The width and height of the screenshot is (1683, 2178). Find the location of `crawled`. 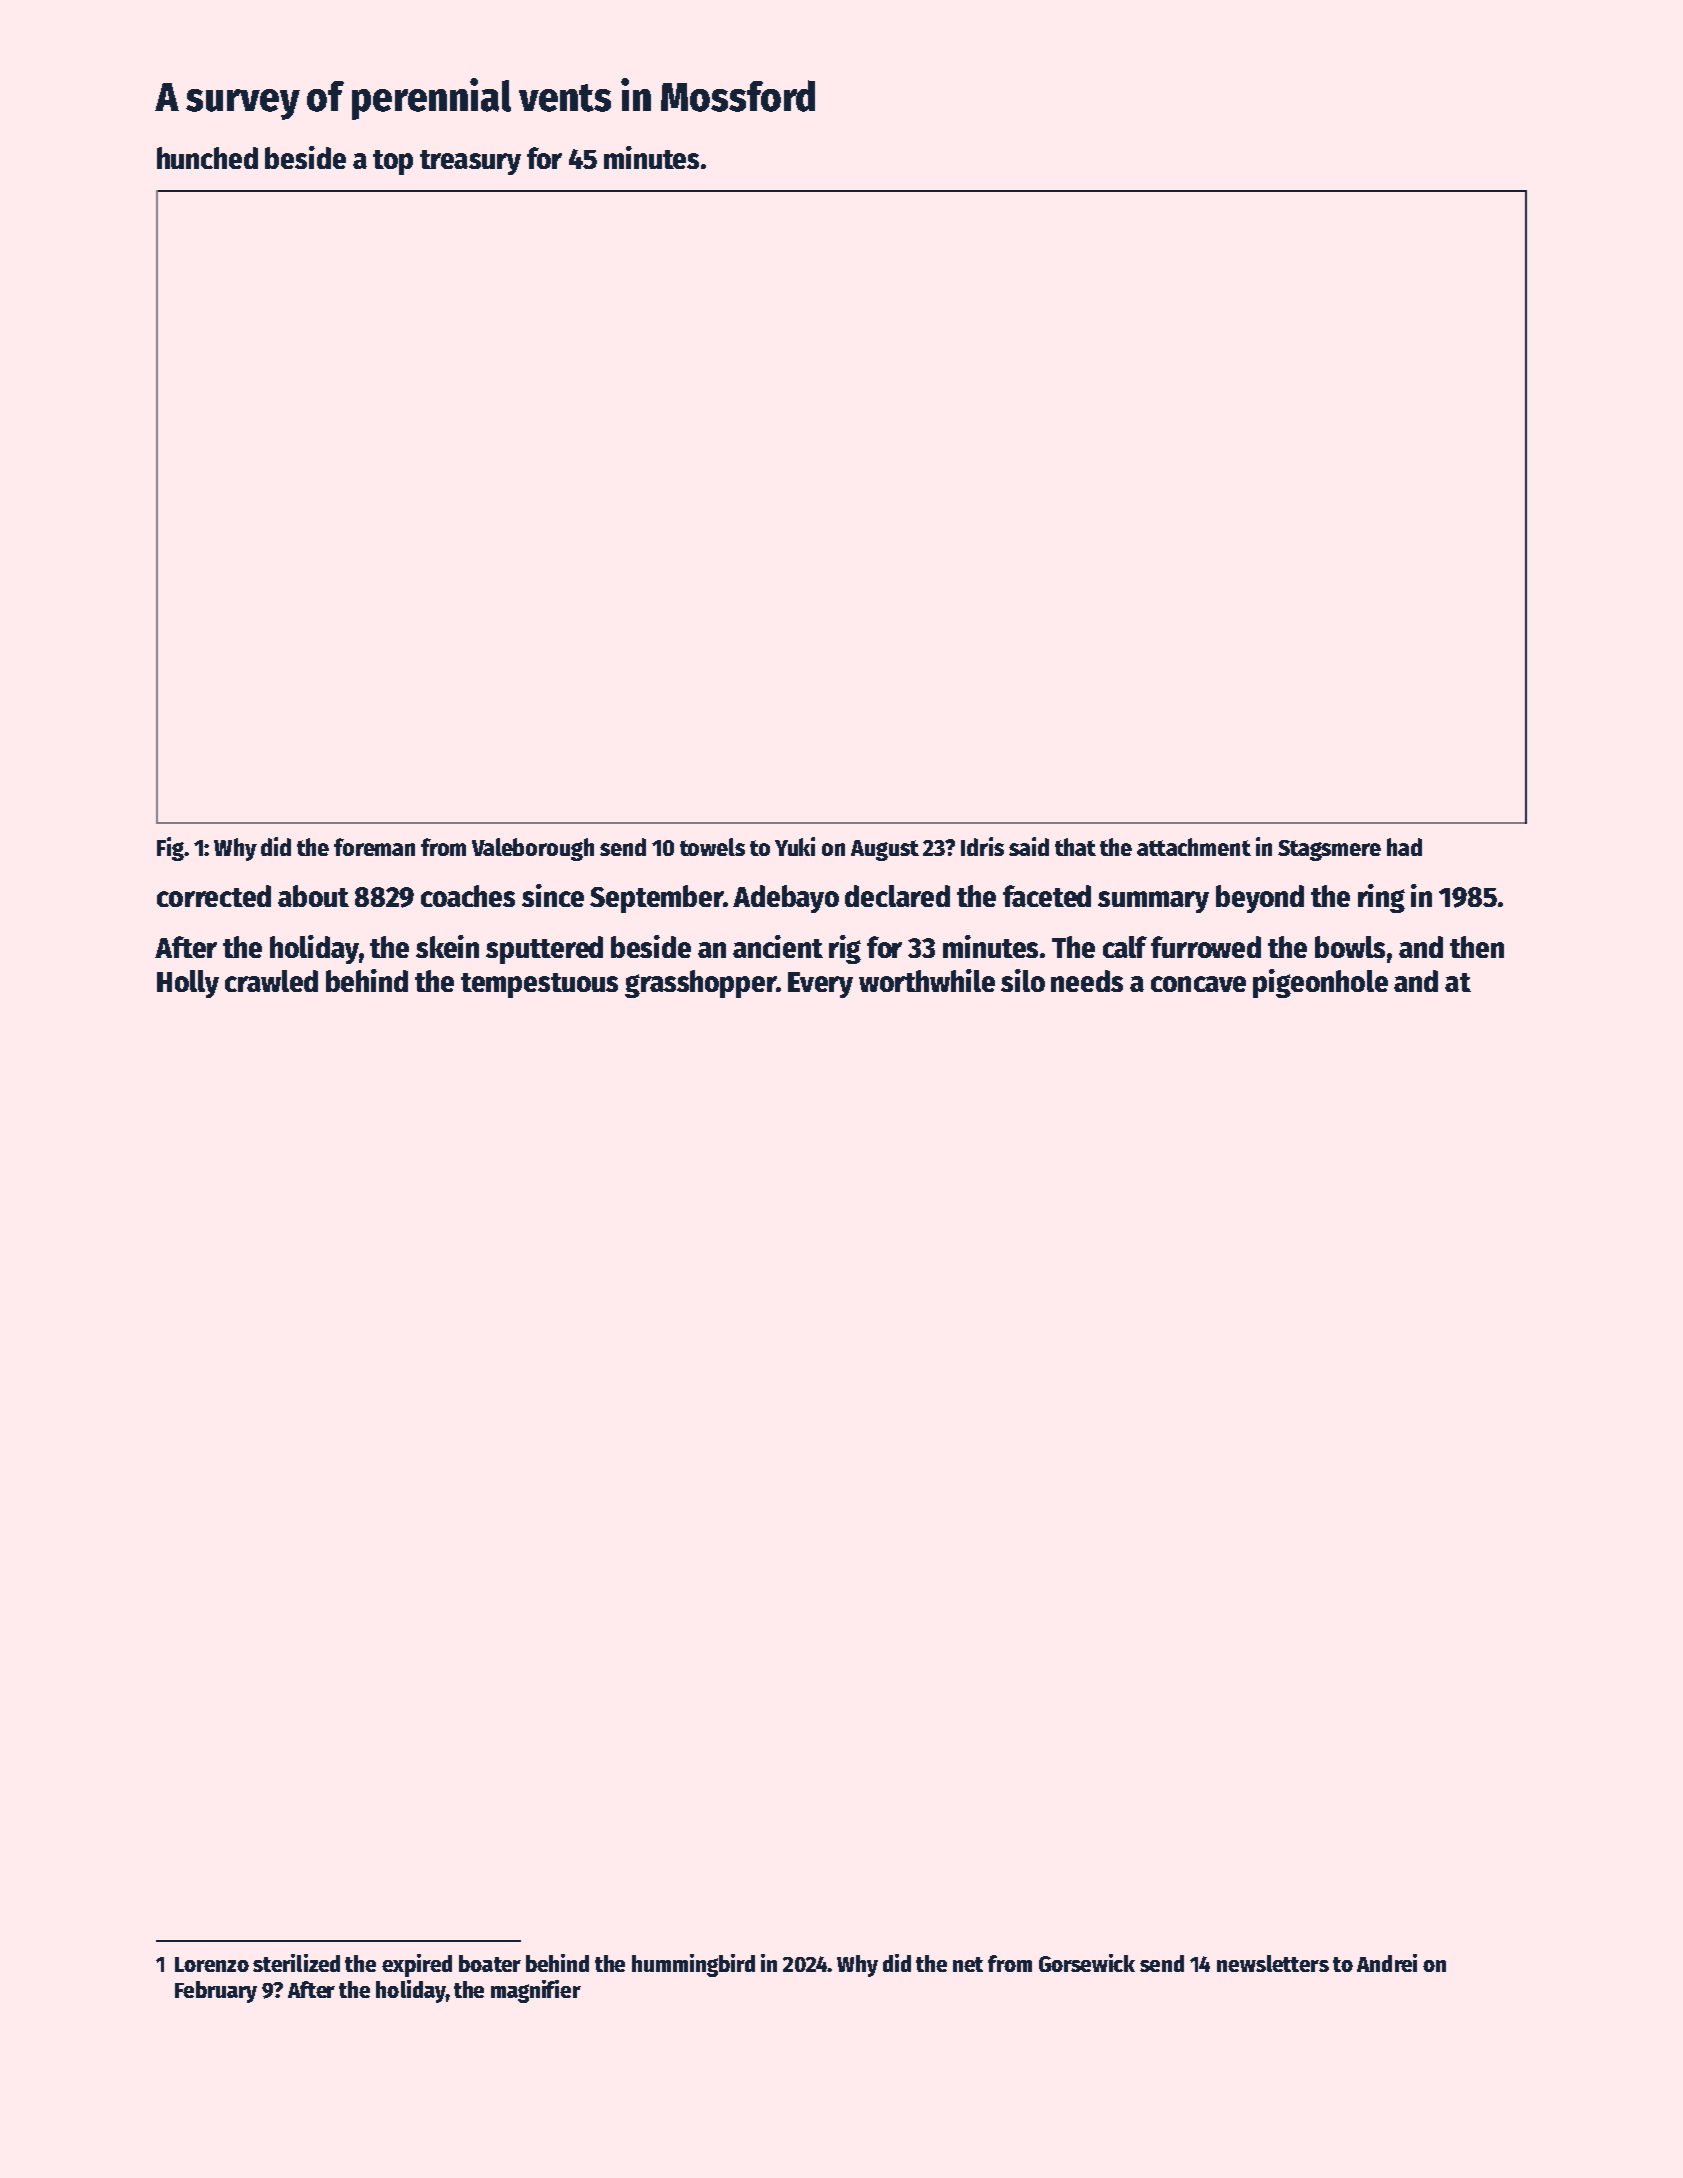

crawled is located at coordinates (271, 981).
